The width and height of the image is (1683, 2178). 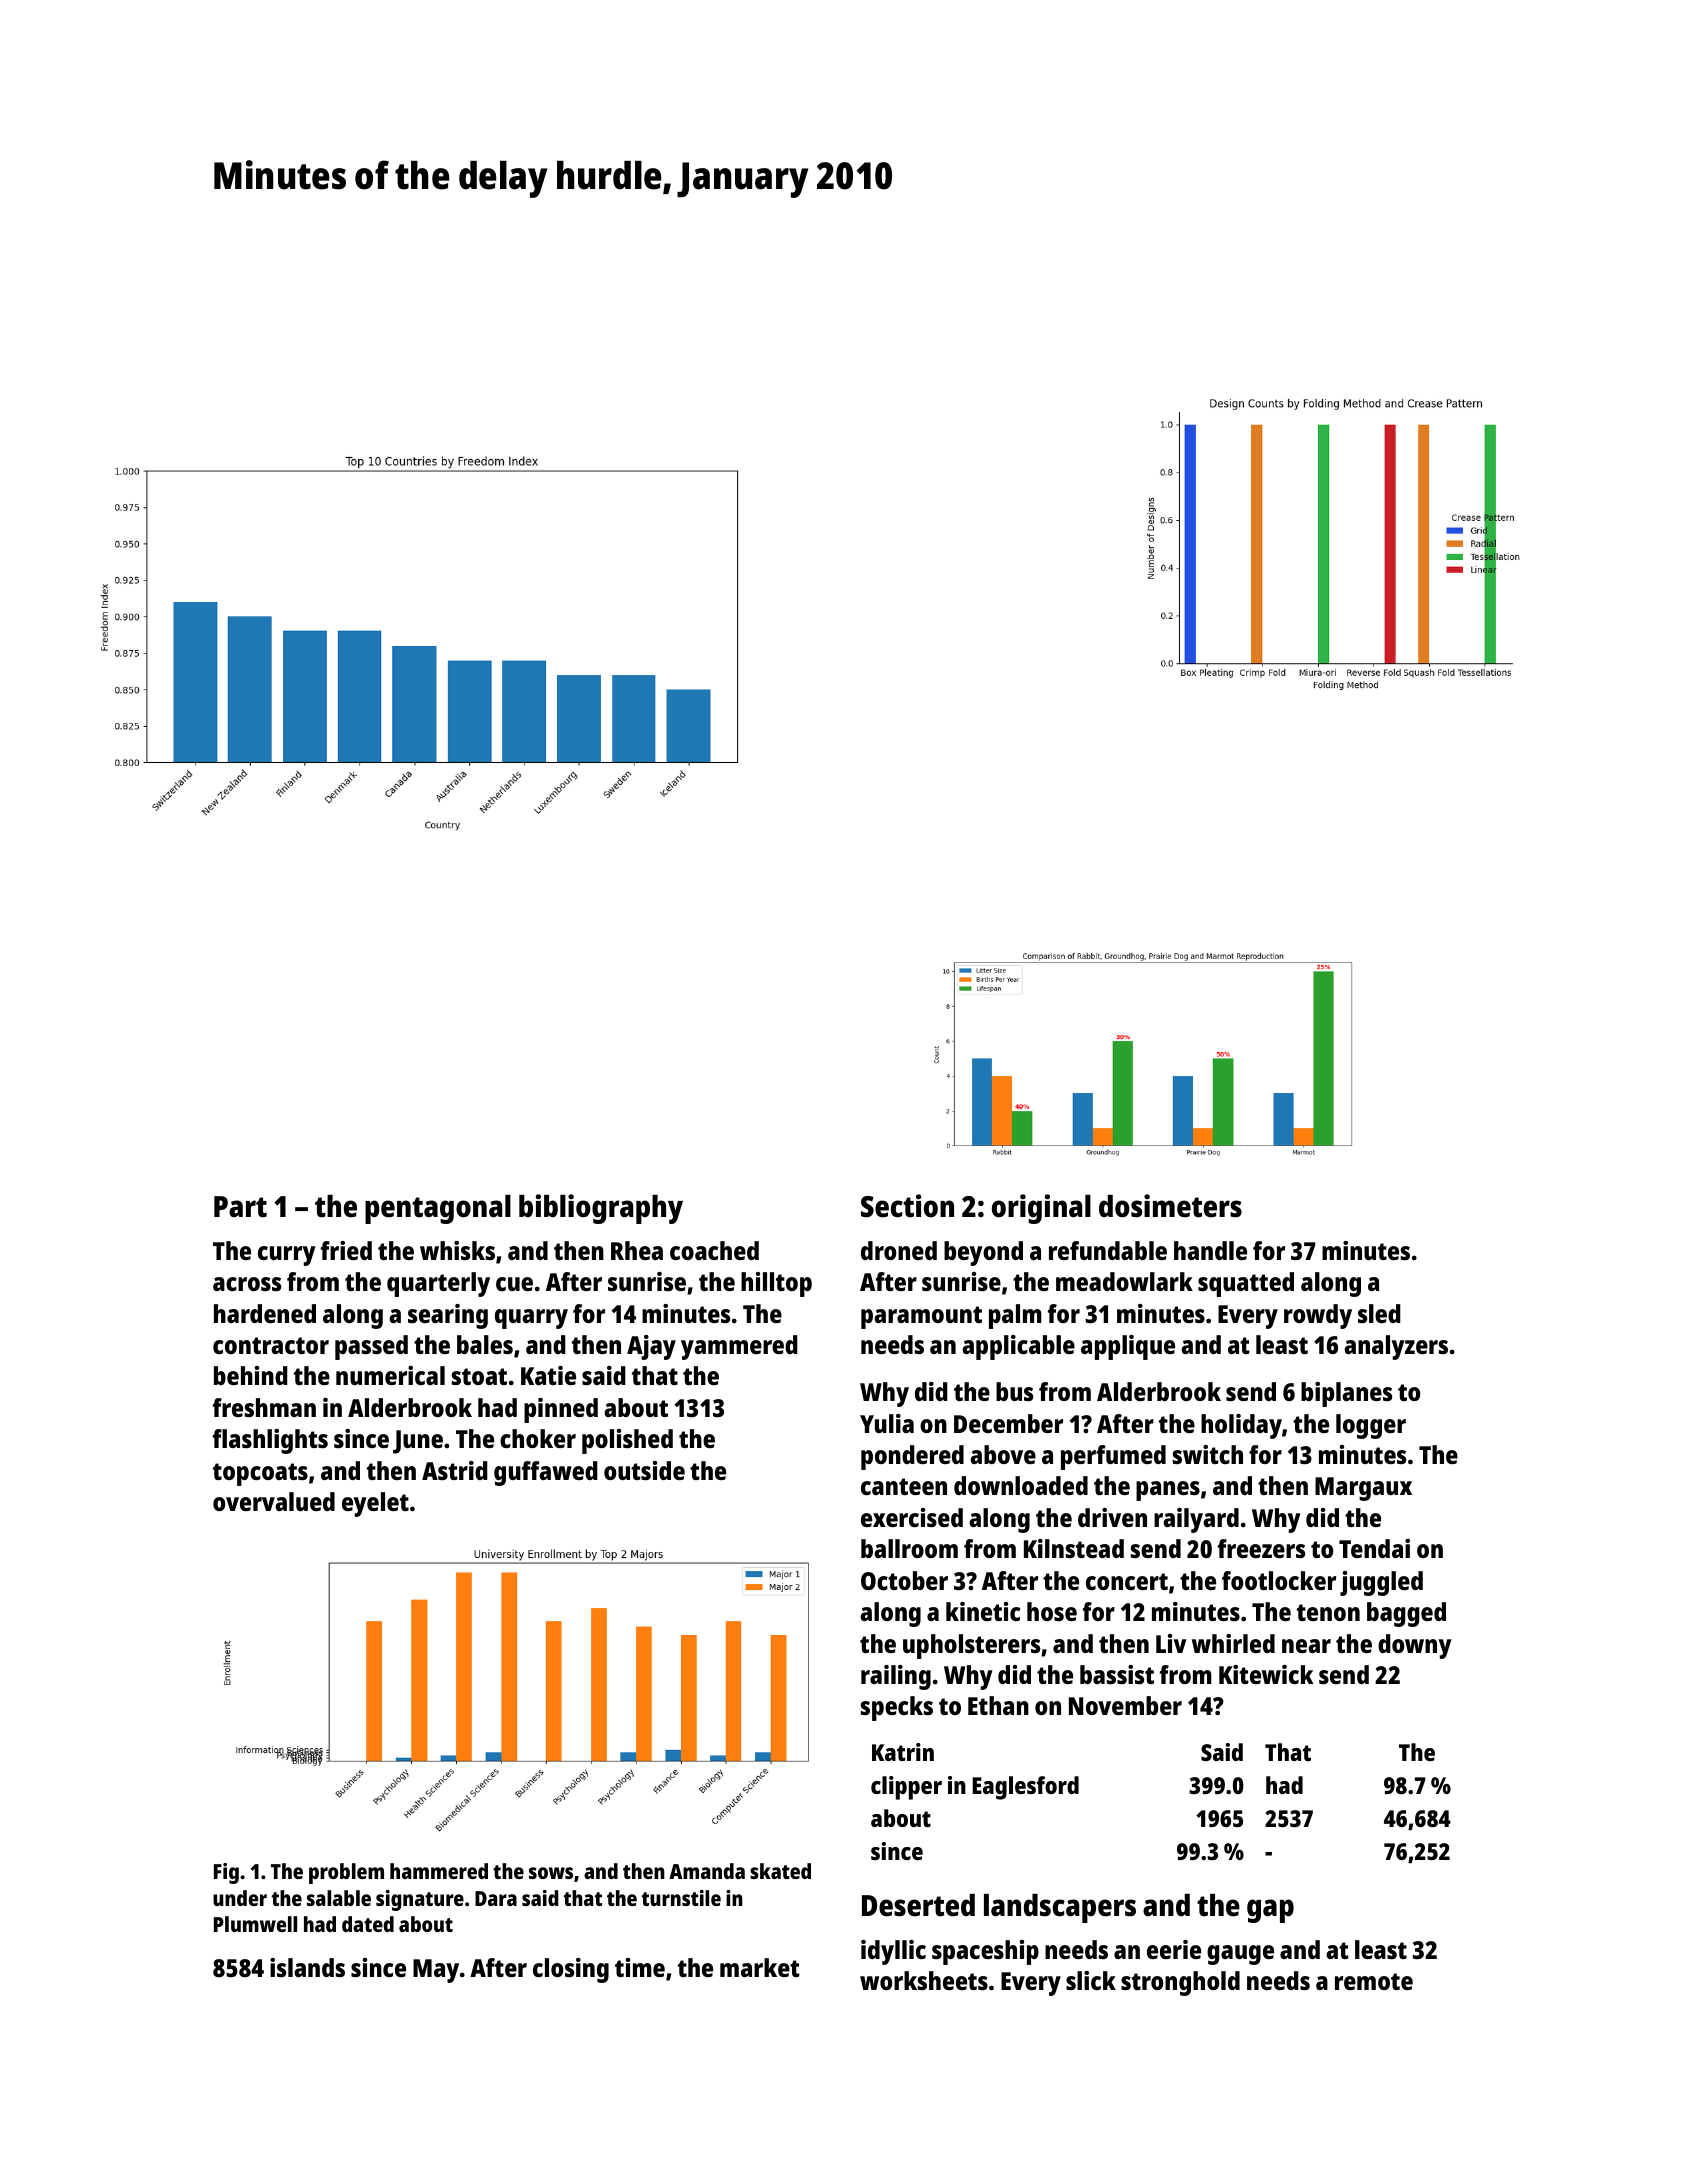 What do you see at coordinates (1415, 1646) in the image?
I see `downy` at bounding box center [1415, 1646].
